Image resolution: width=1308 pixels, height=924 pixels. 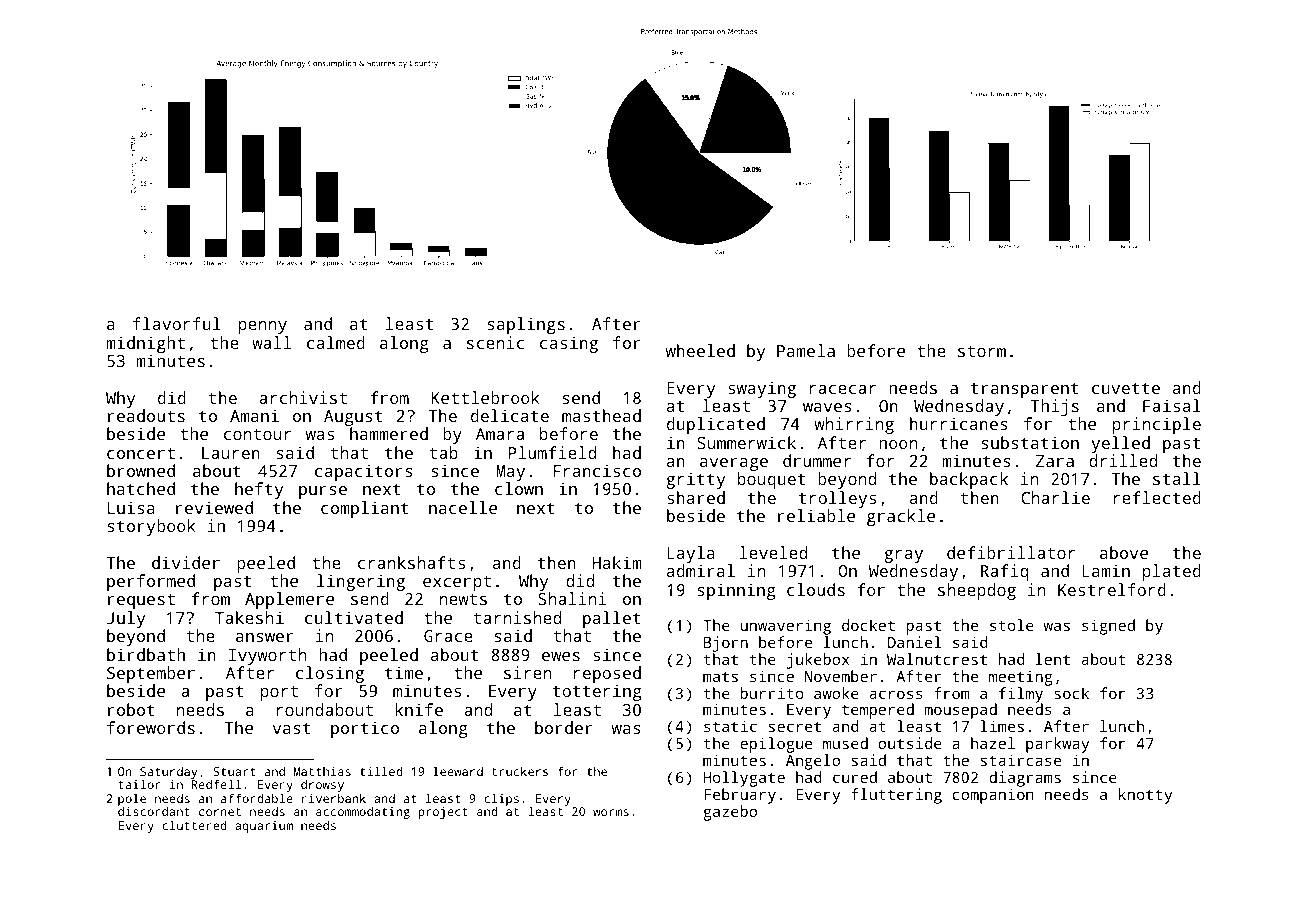 I want to click on delicate, so click(x=510, y=415).
